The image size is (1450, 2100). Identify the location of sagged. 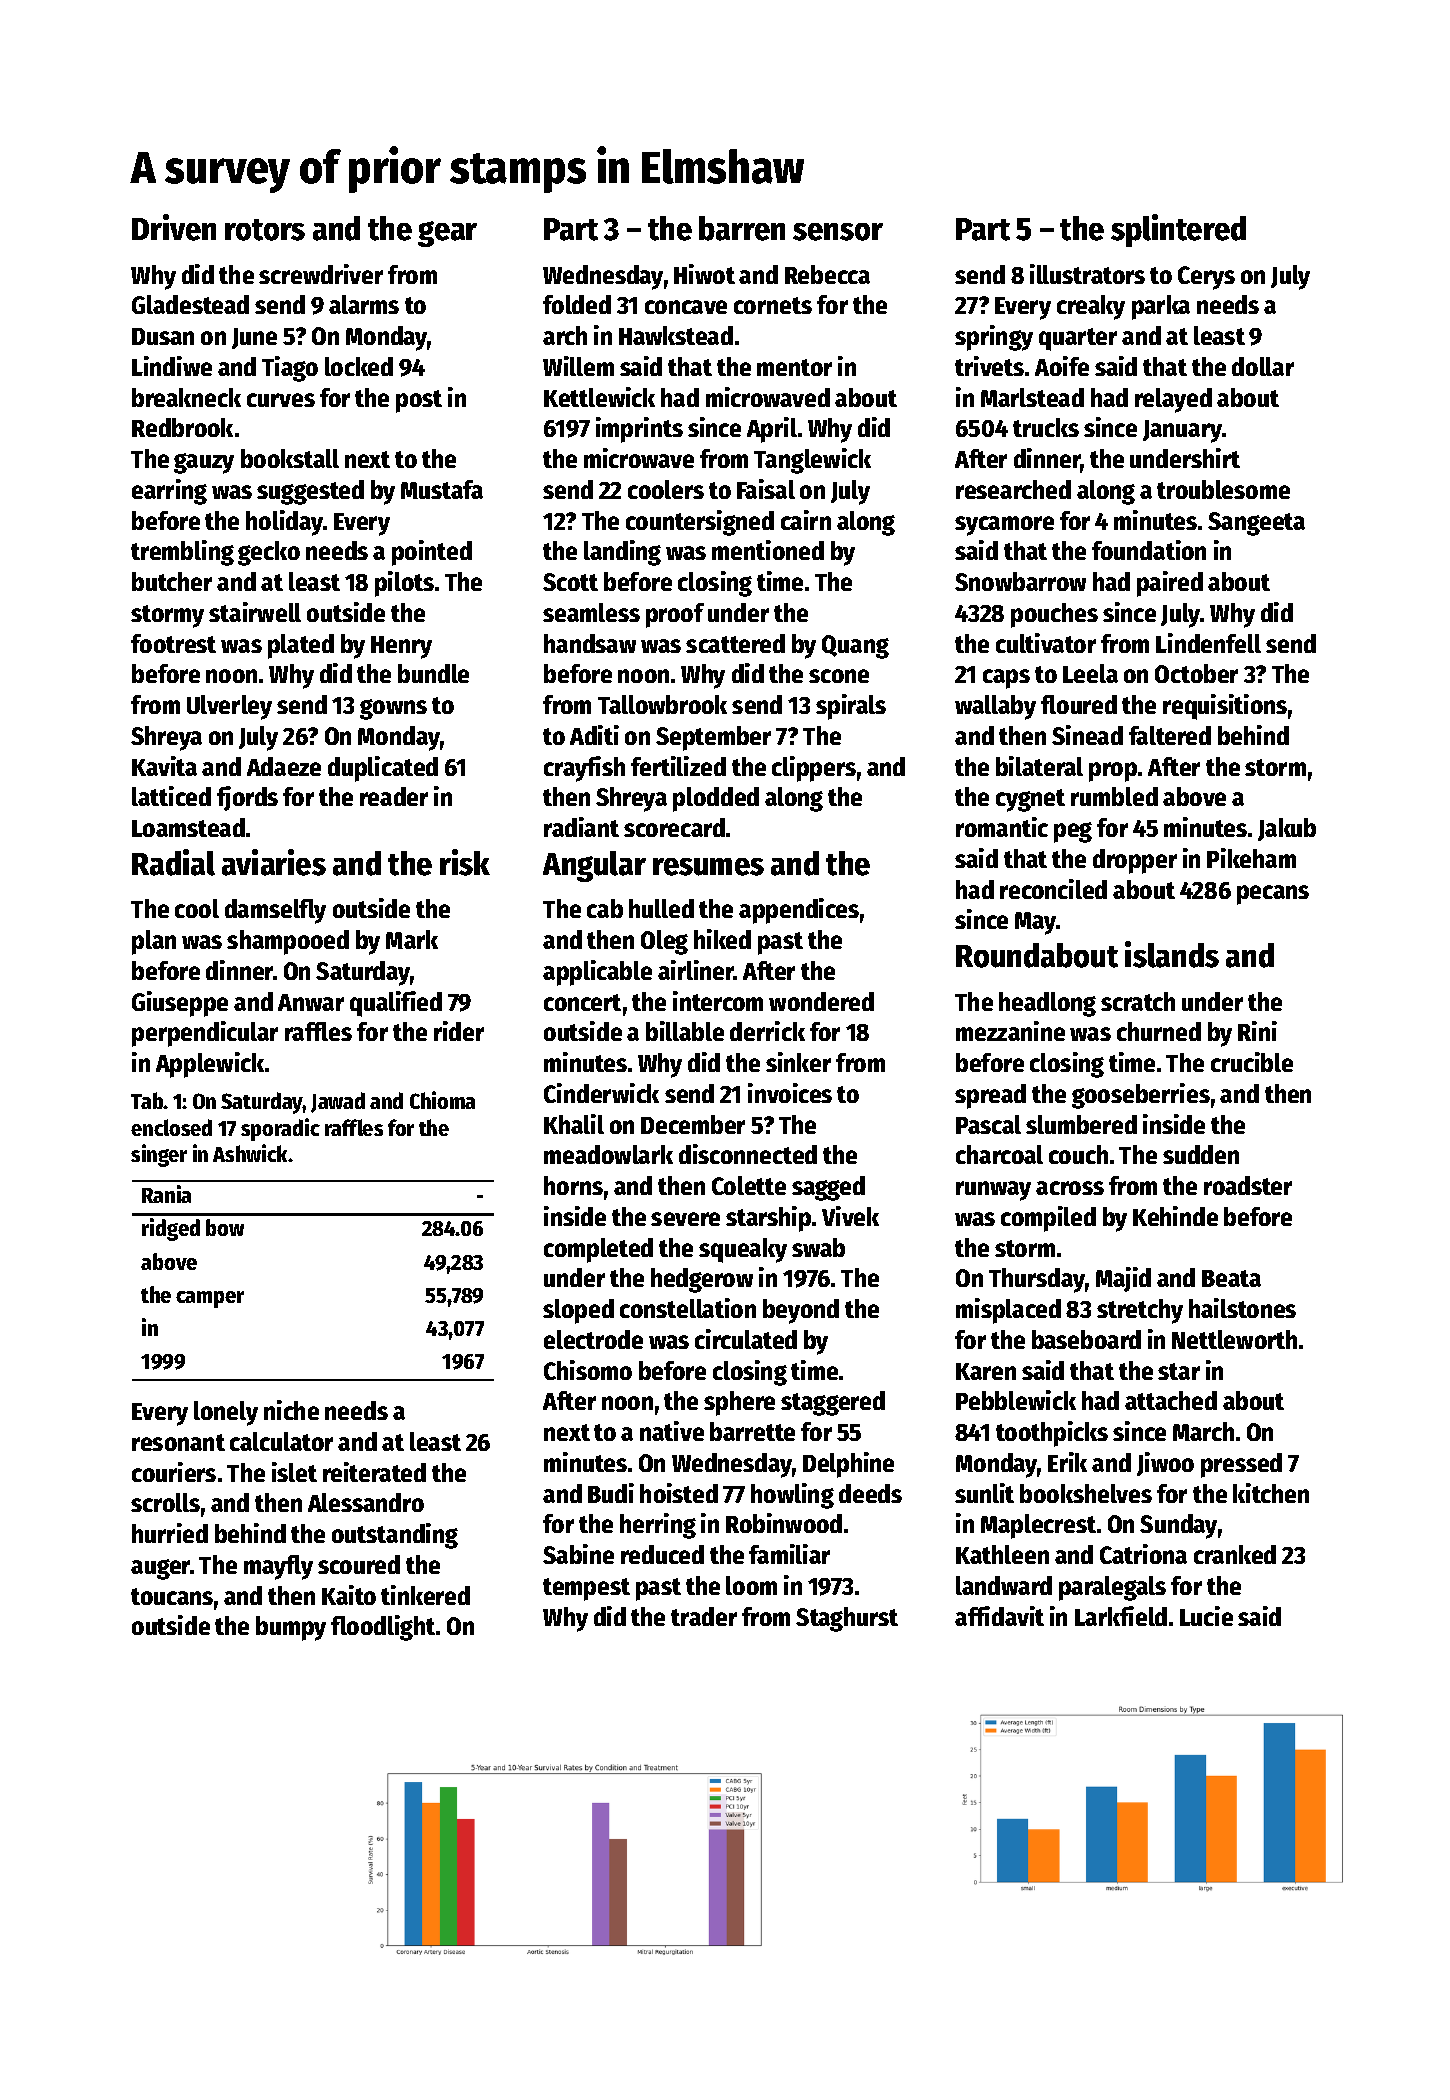
(828, 1188).
